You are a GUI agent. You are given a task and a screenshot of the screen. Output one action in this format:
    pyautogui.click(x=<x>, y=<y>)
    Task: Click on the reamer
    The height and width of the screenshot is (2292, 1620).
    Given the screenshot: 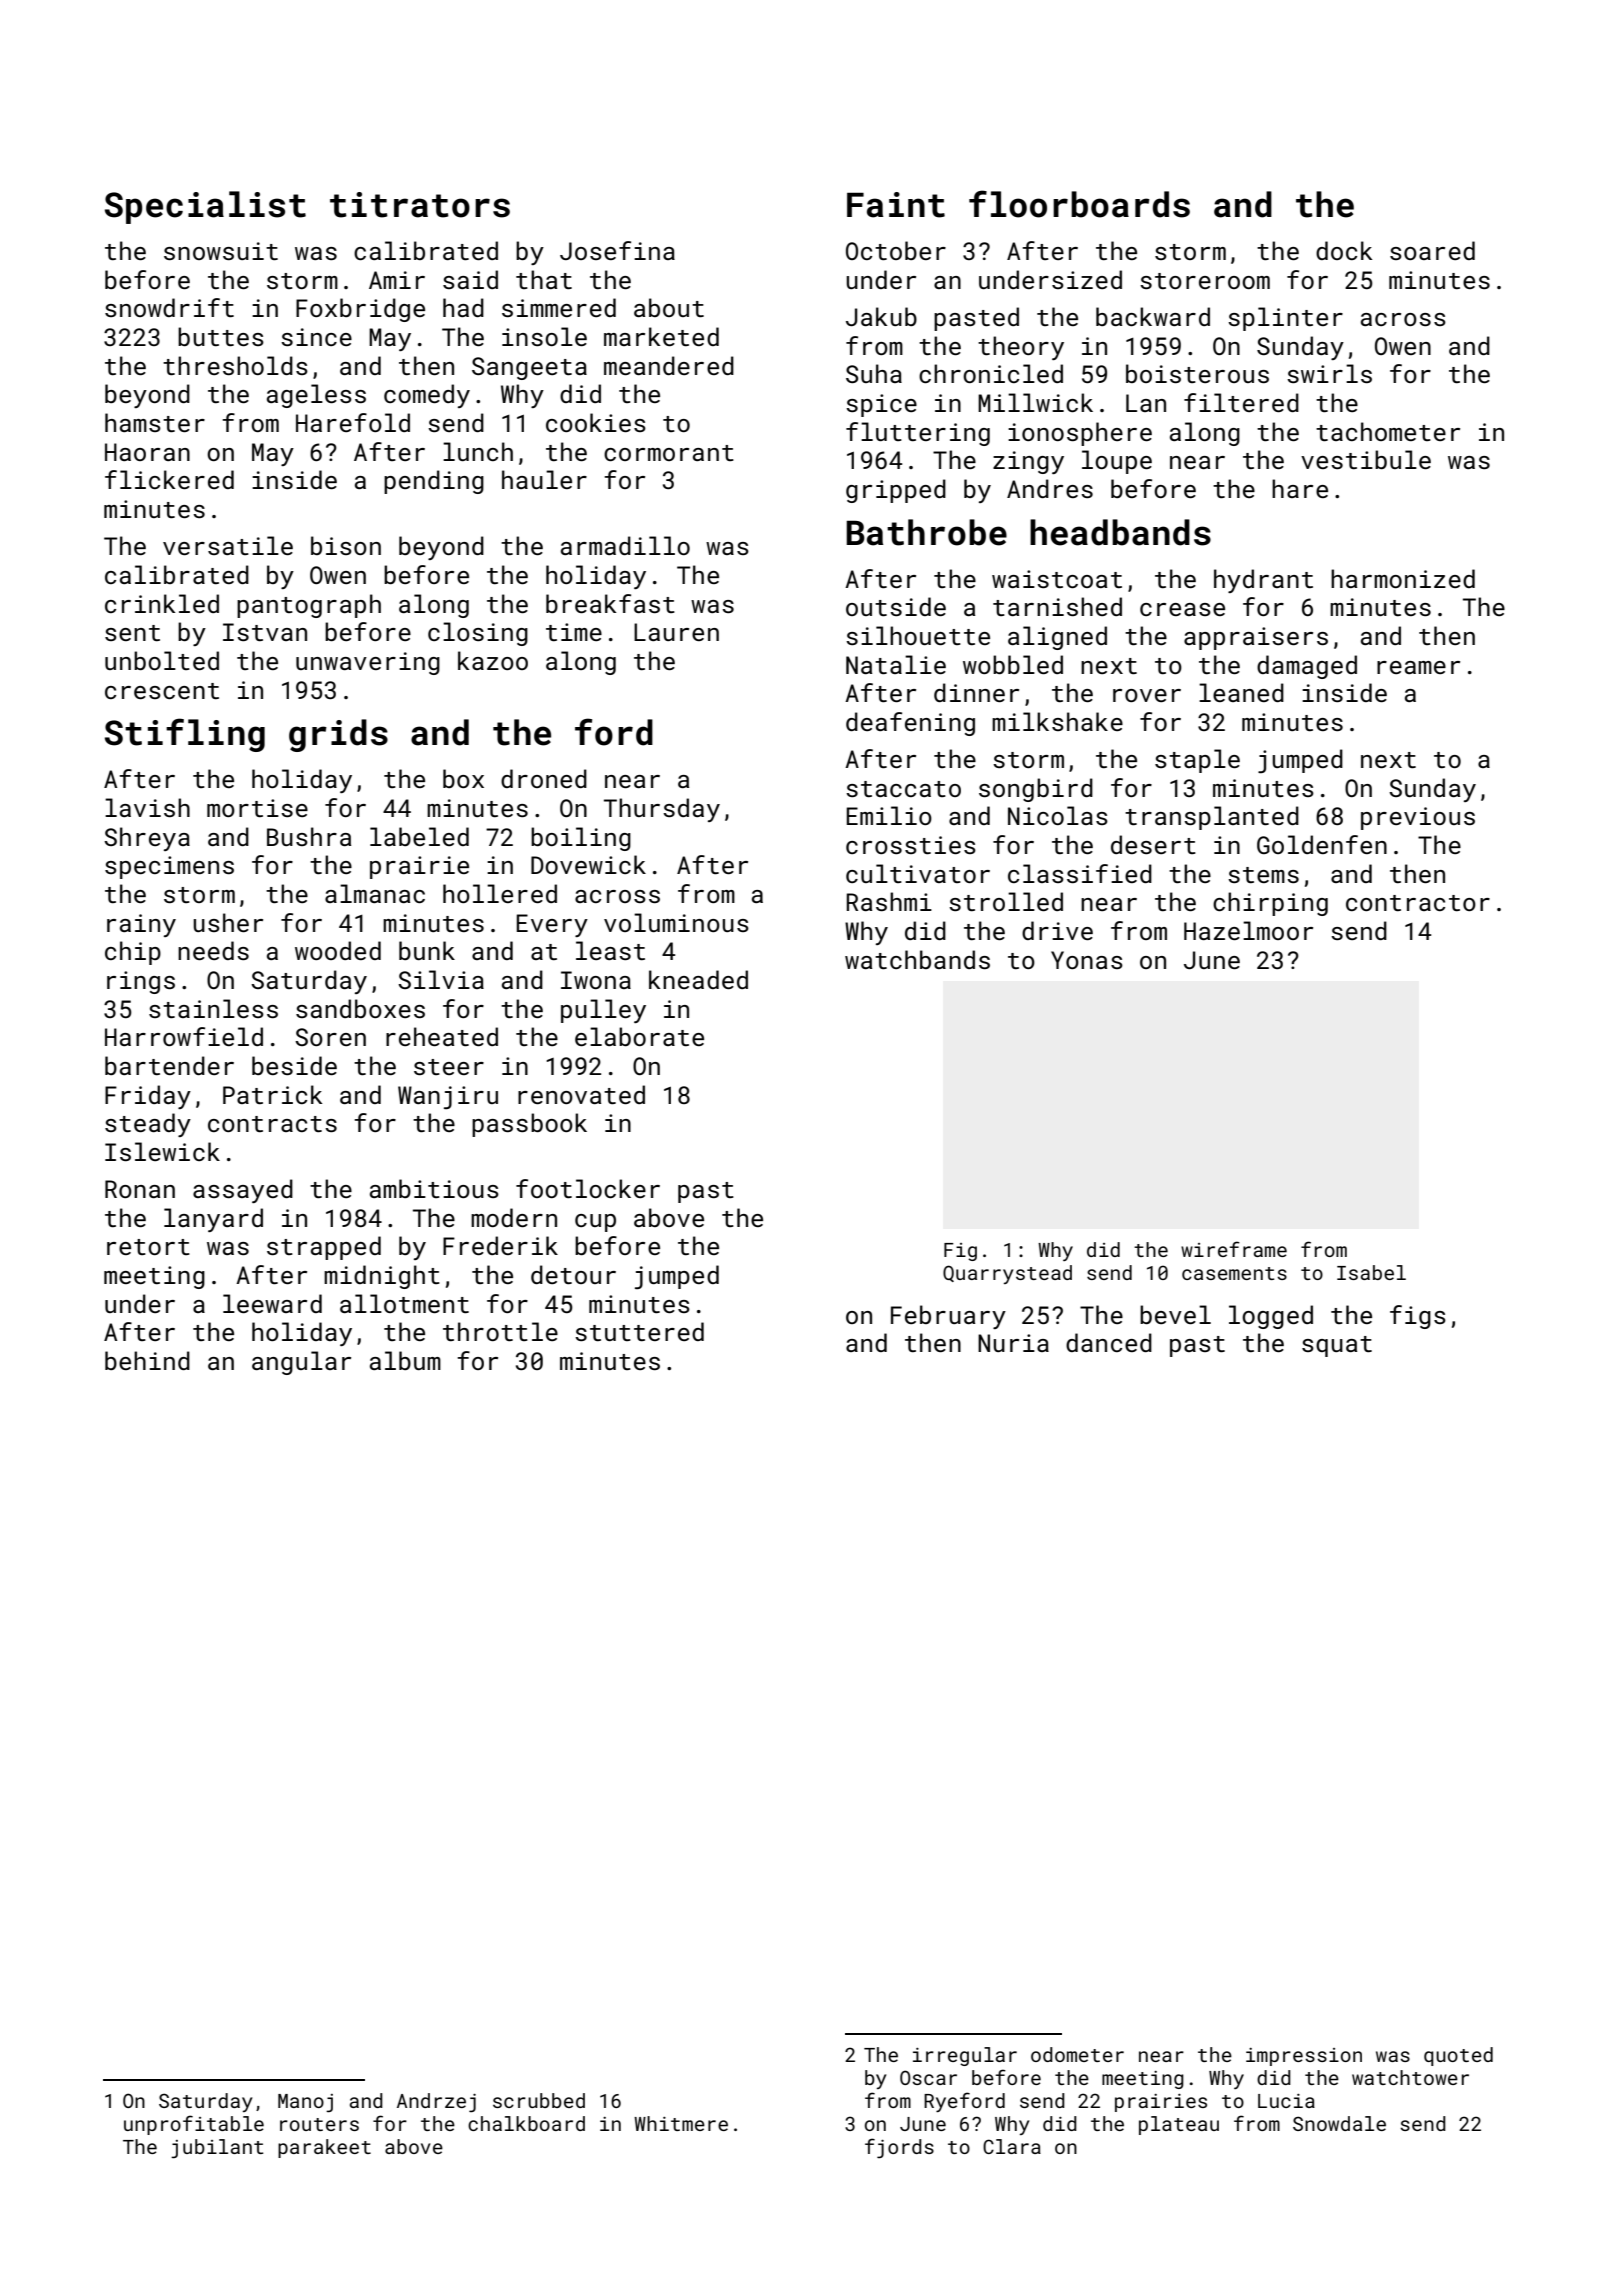 What is the action you would take?
    pyautogui.click(x=1418, y=667)
